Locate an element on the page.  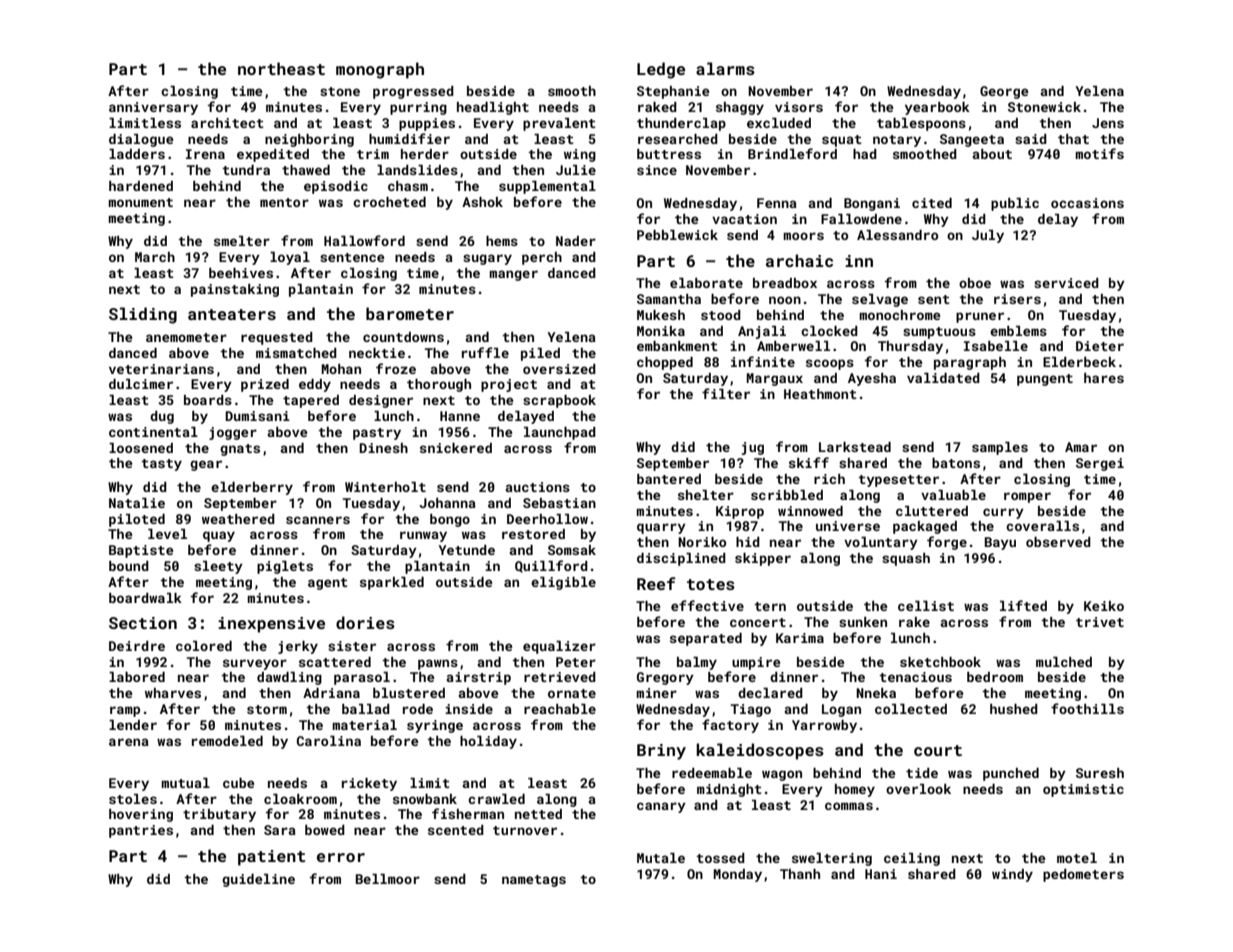
bound is located at coordinates (129, 566).
